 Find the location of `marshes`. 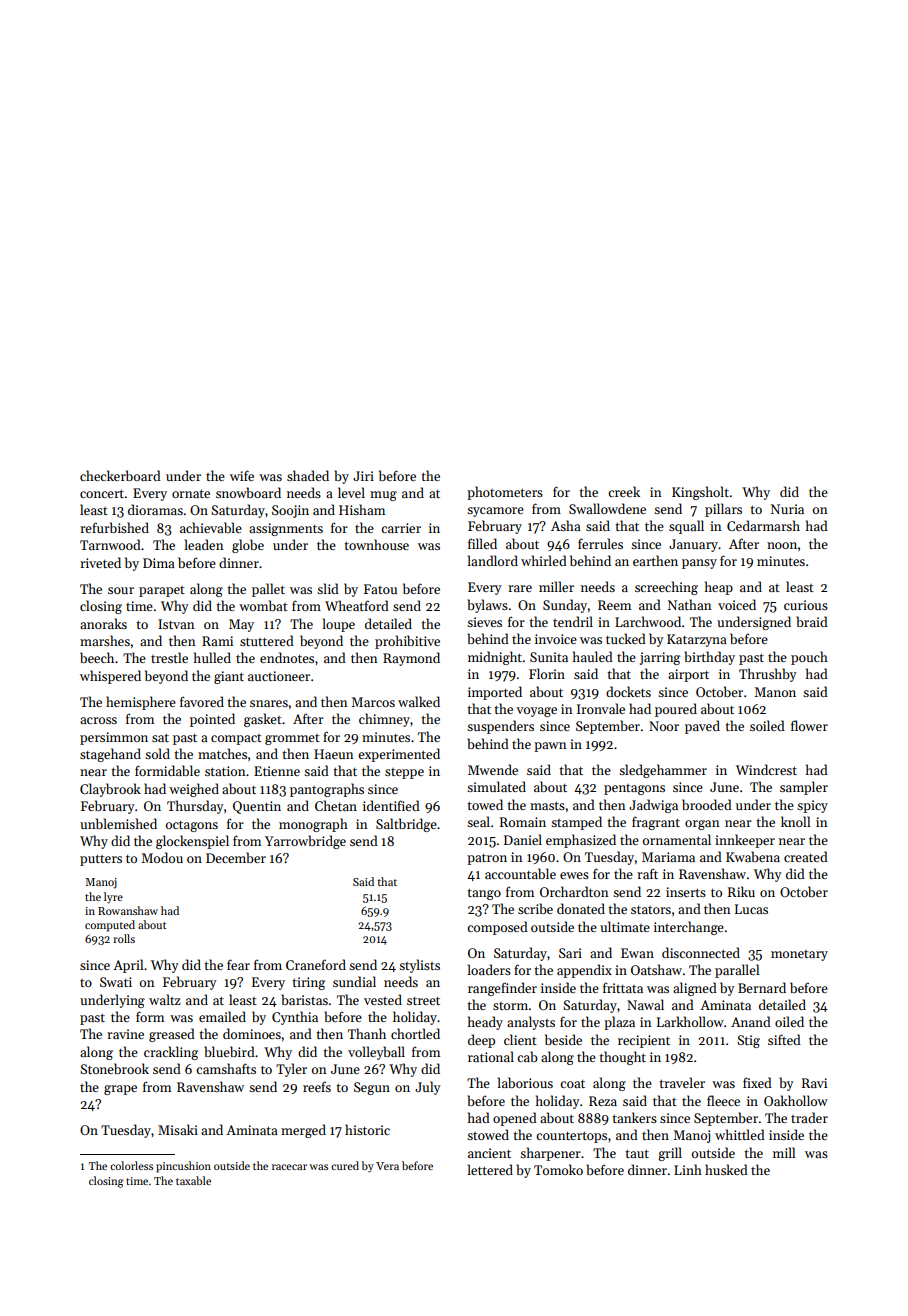

marshes is located at coordinates (105, 640).
